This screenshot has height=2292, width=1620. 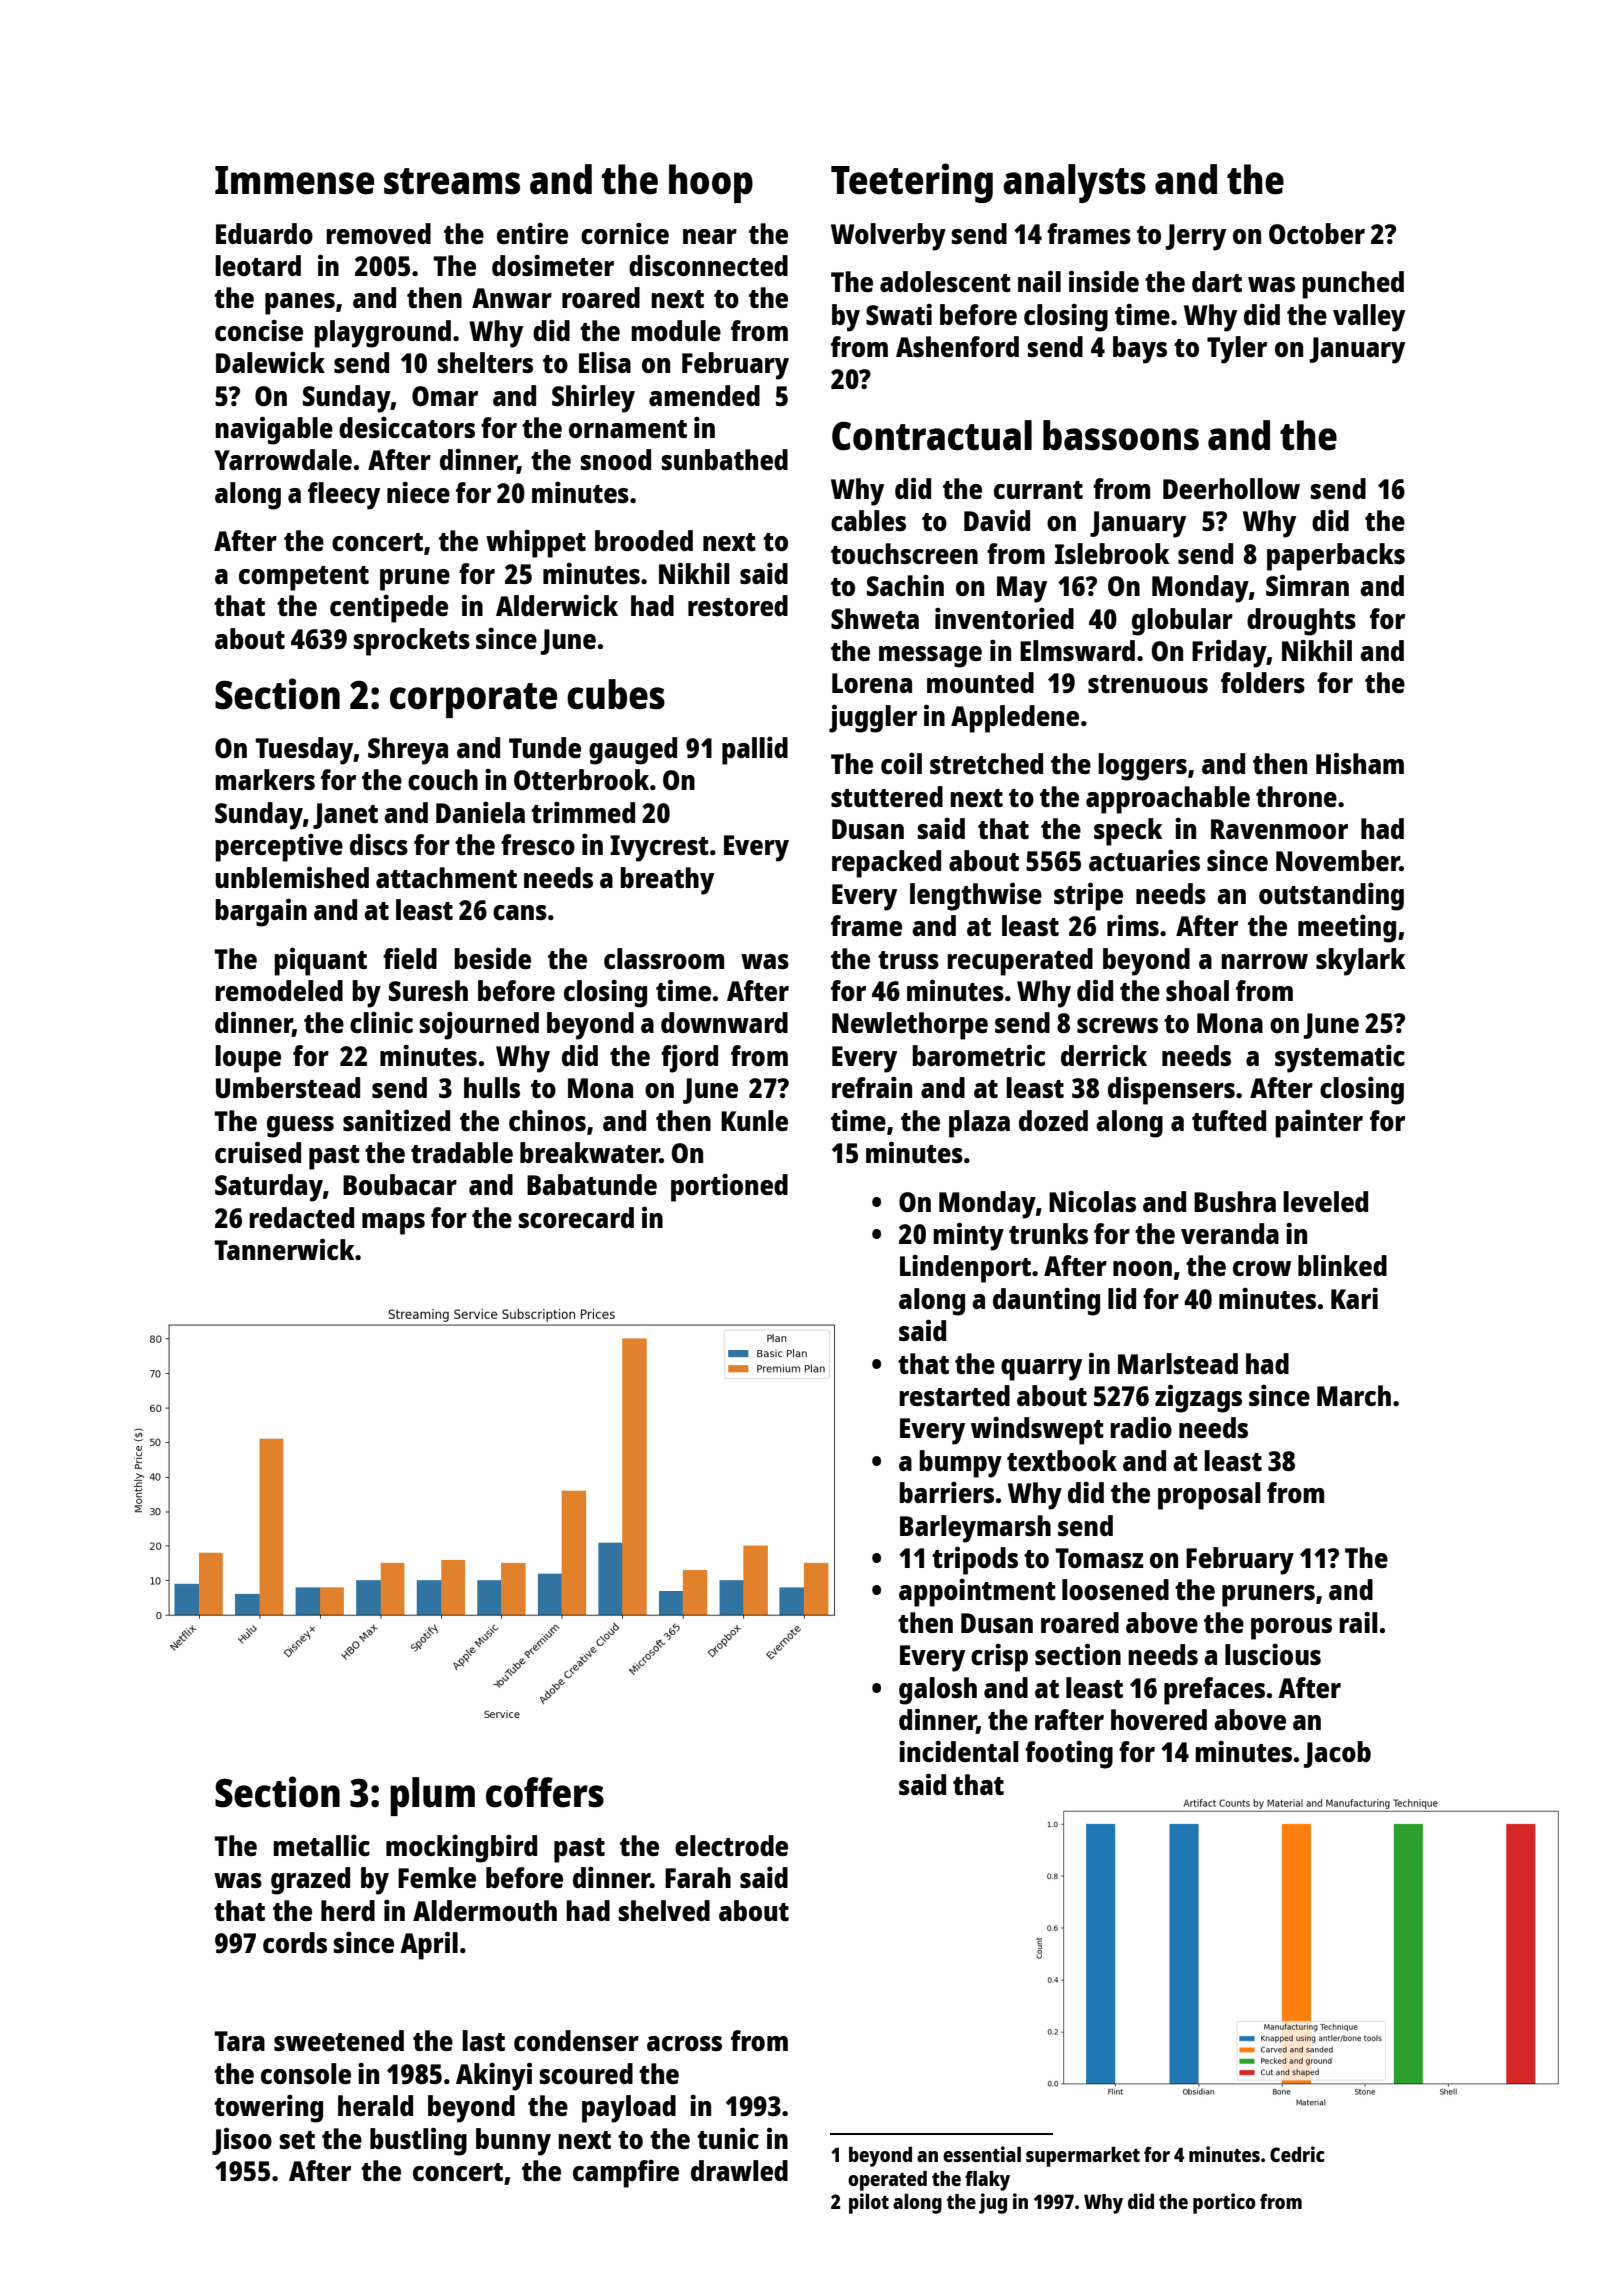 What do you see at coordinates (946, 1492) in the screenshot?
I see `barriers` at bounding box center [946, 1492].
